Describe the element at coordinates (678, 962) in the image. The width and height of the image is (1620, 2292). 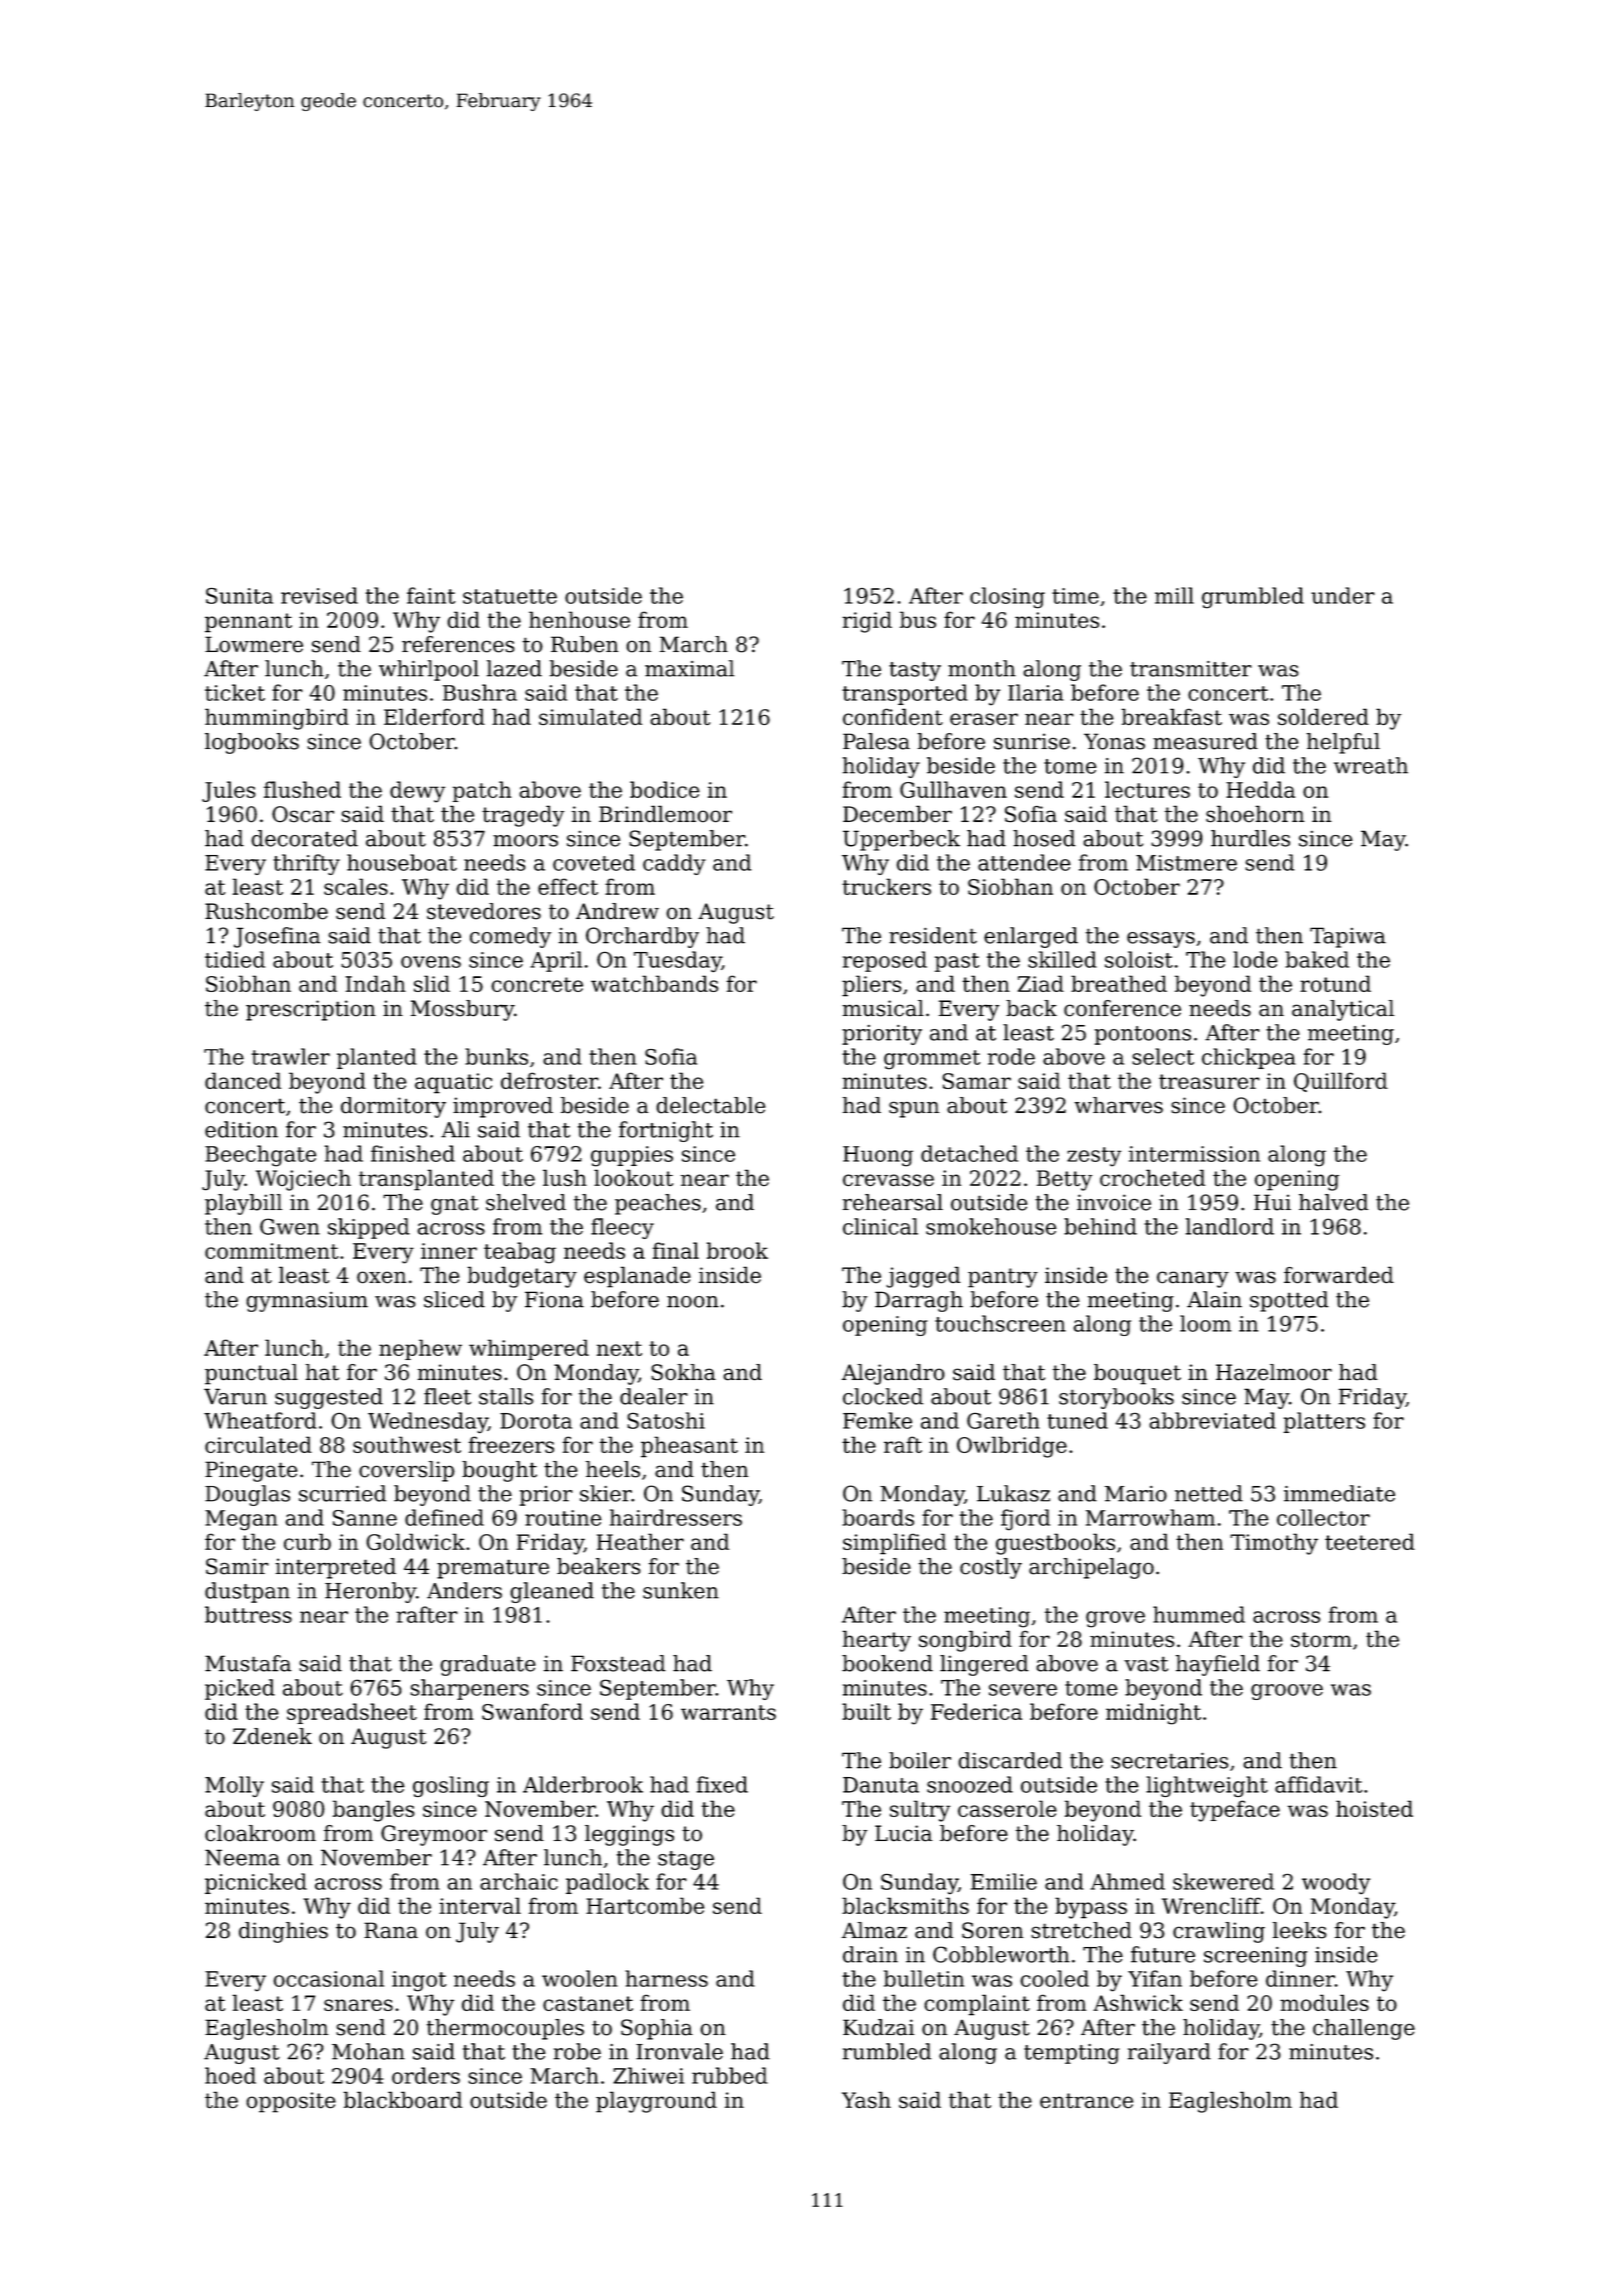
I see `Tuesday` at that location.
